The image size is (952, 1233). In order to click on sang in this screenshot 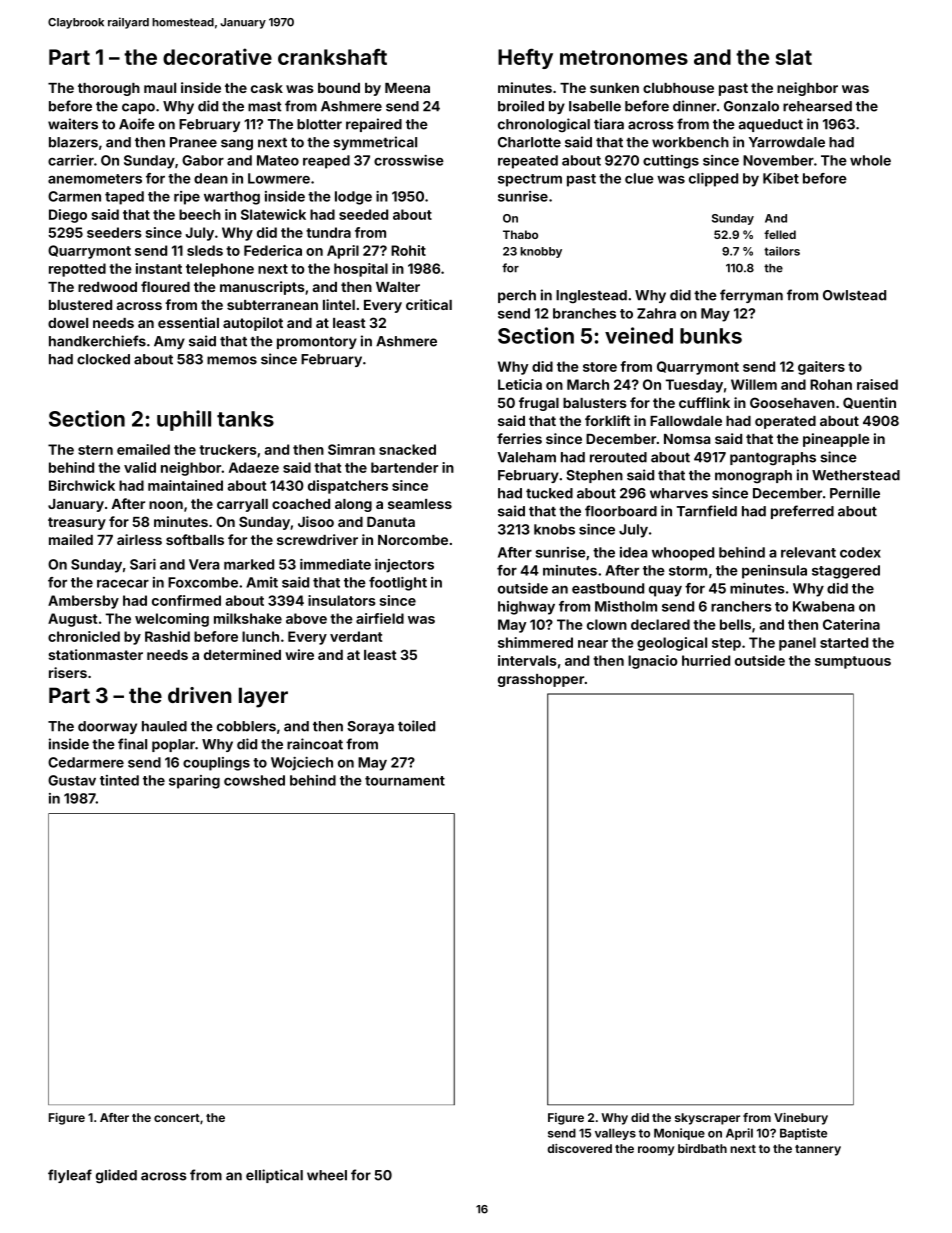, I will do `click(237, 145)`.
